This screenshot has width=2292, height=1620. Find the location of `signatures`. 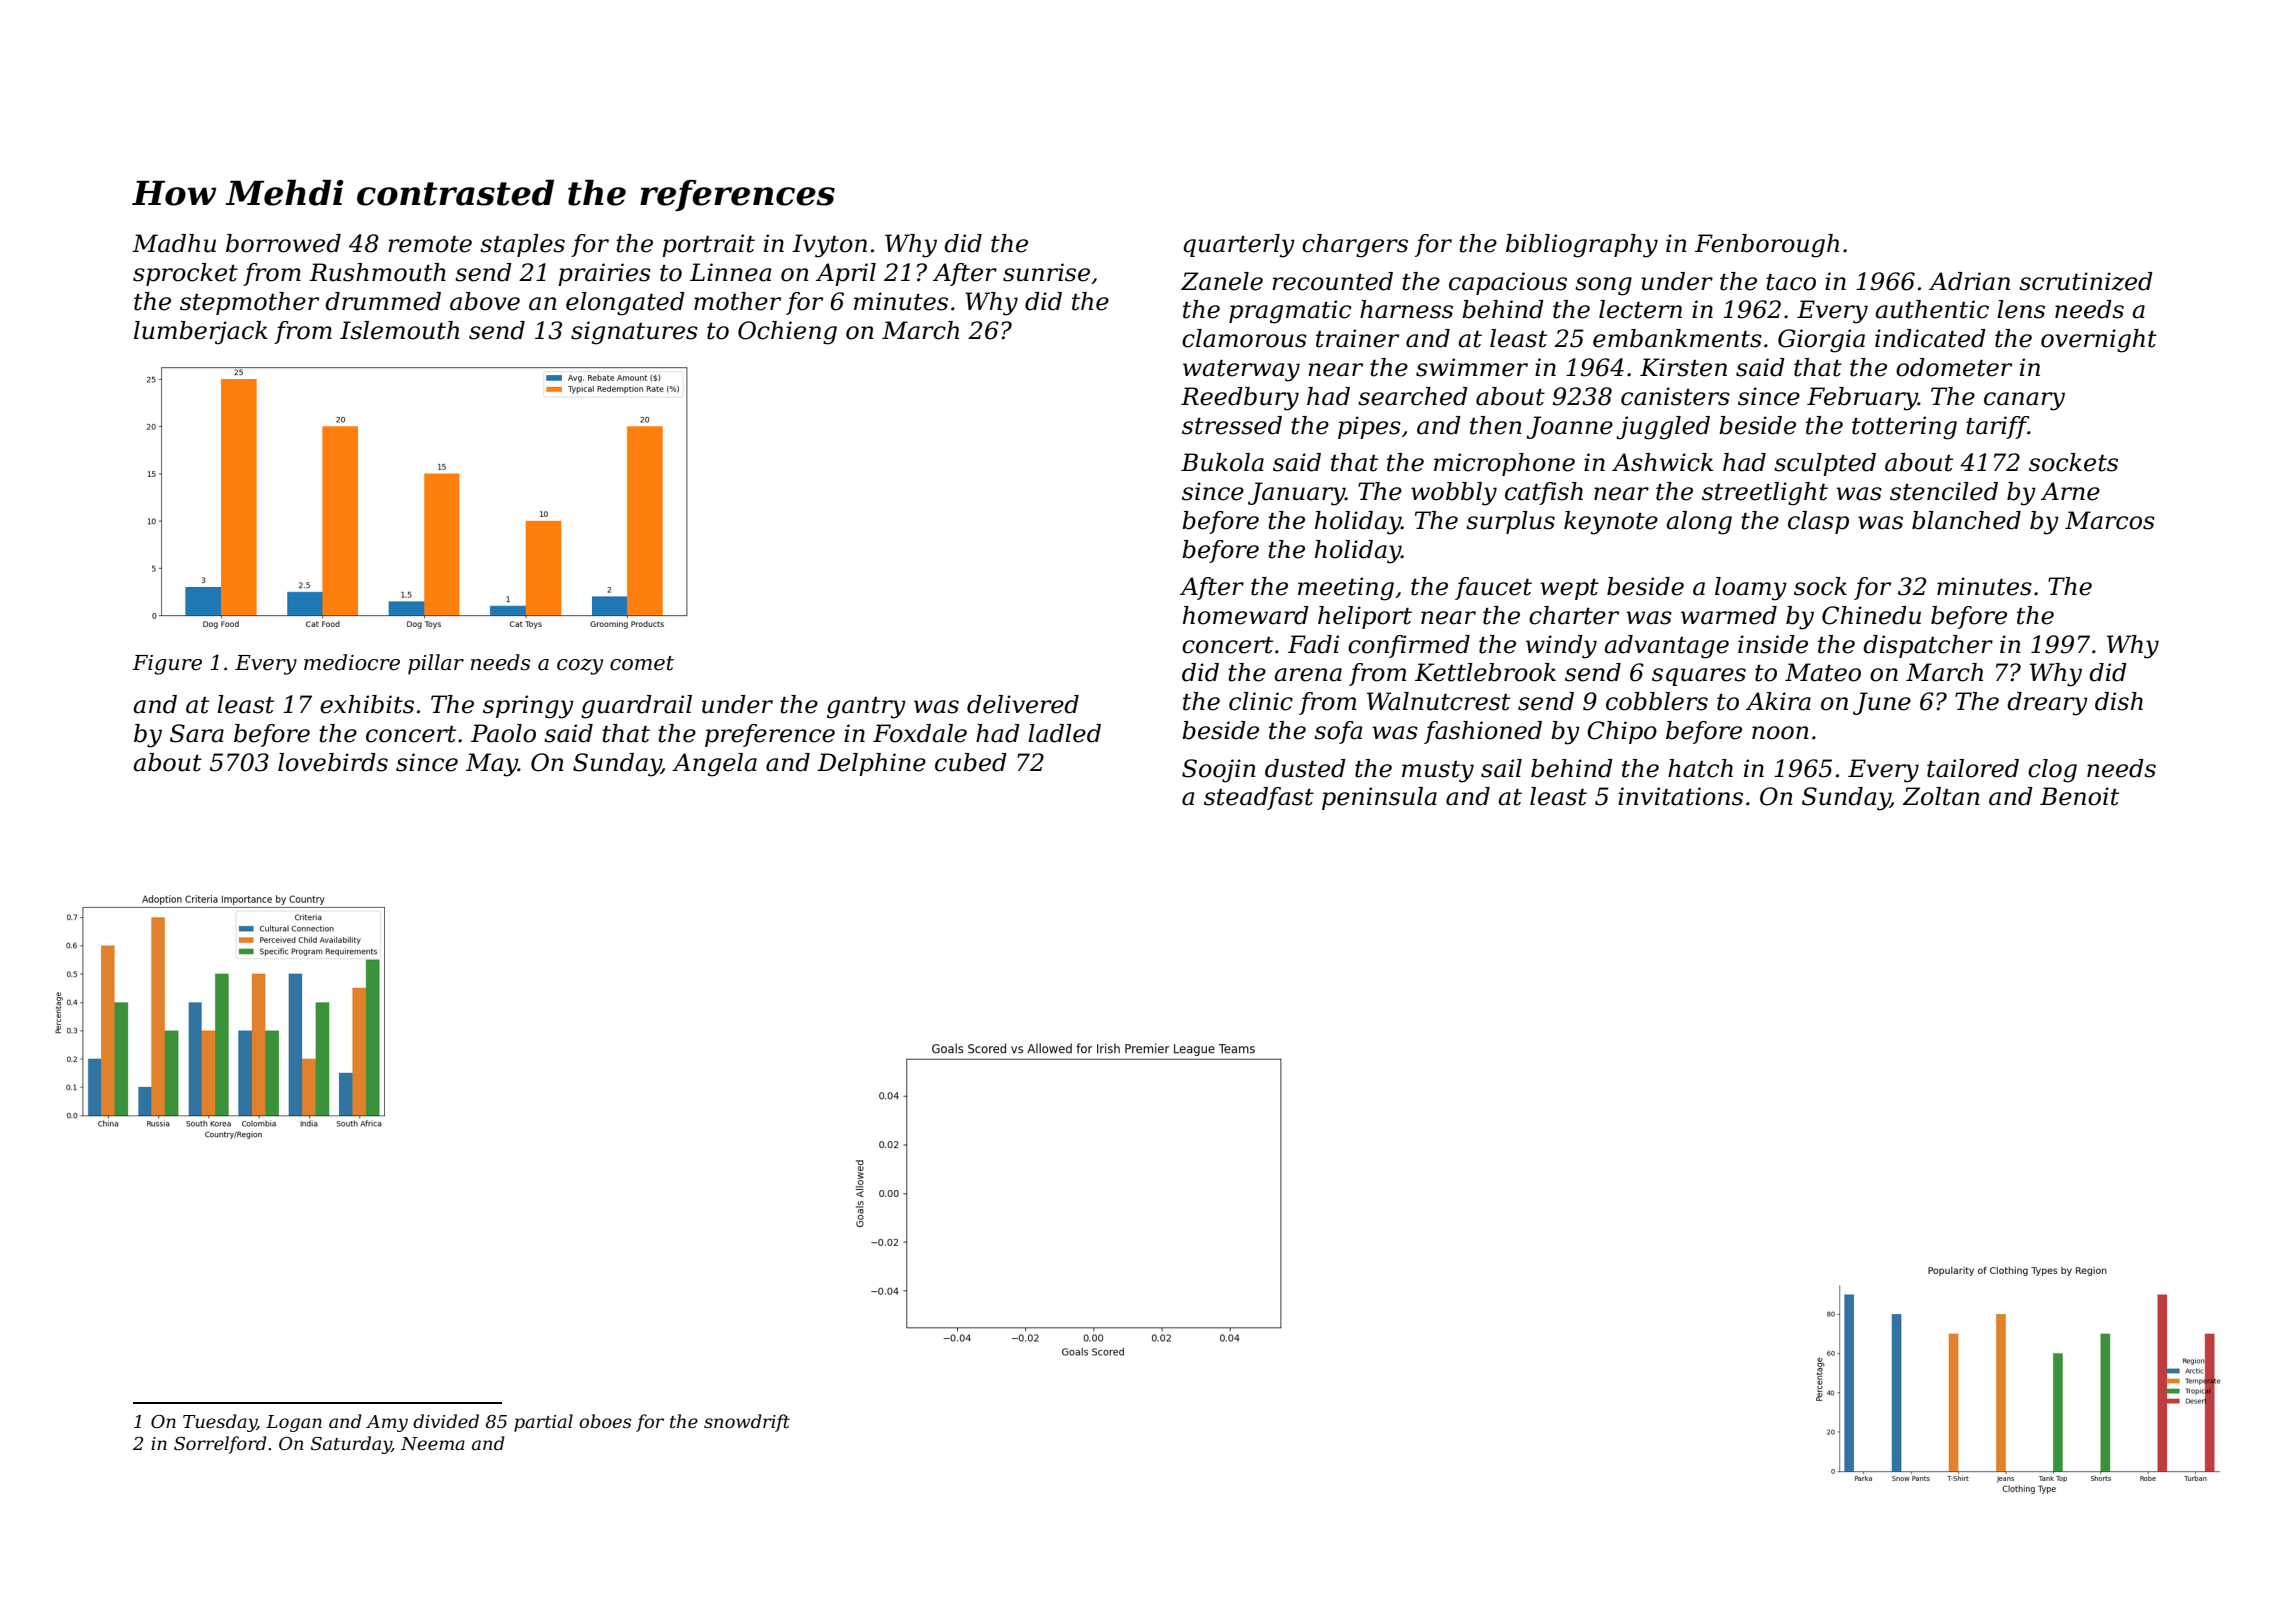

signatures is located at coordinates (634, 333).
